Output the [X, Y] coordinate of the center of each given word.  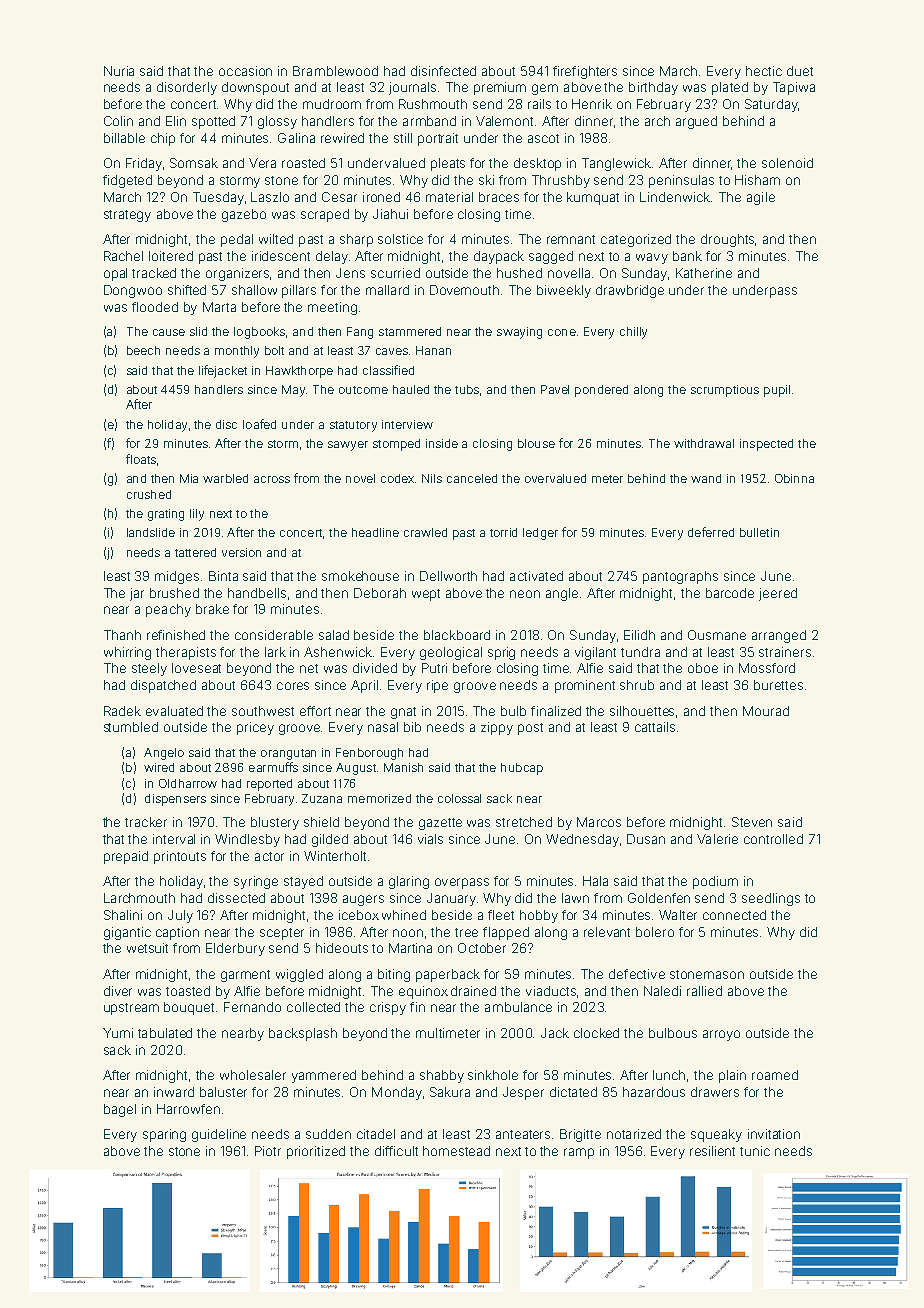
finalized [556, 711]
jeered [778, 594]
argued [696, 122]
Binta [223, 576]
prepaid [126, 857]
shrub [637, 685]
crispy [388, 1008]
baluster [223, 1092]
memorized [379, 798]
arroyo [721, 1035]
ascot [543, 138]
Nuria [119, 71]
